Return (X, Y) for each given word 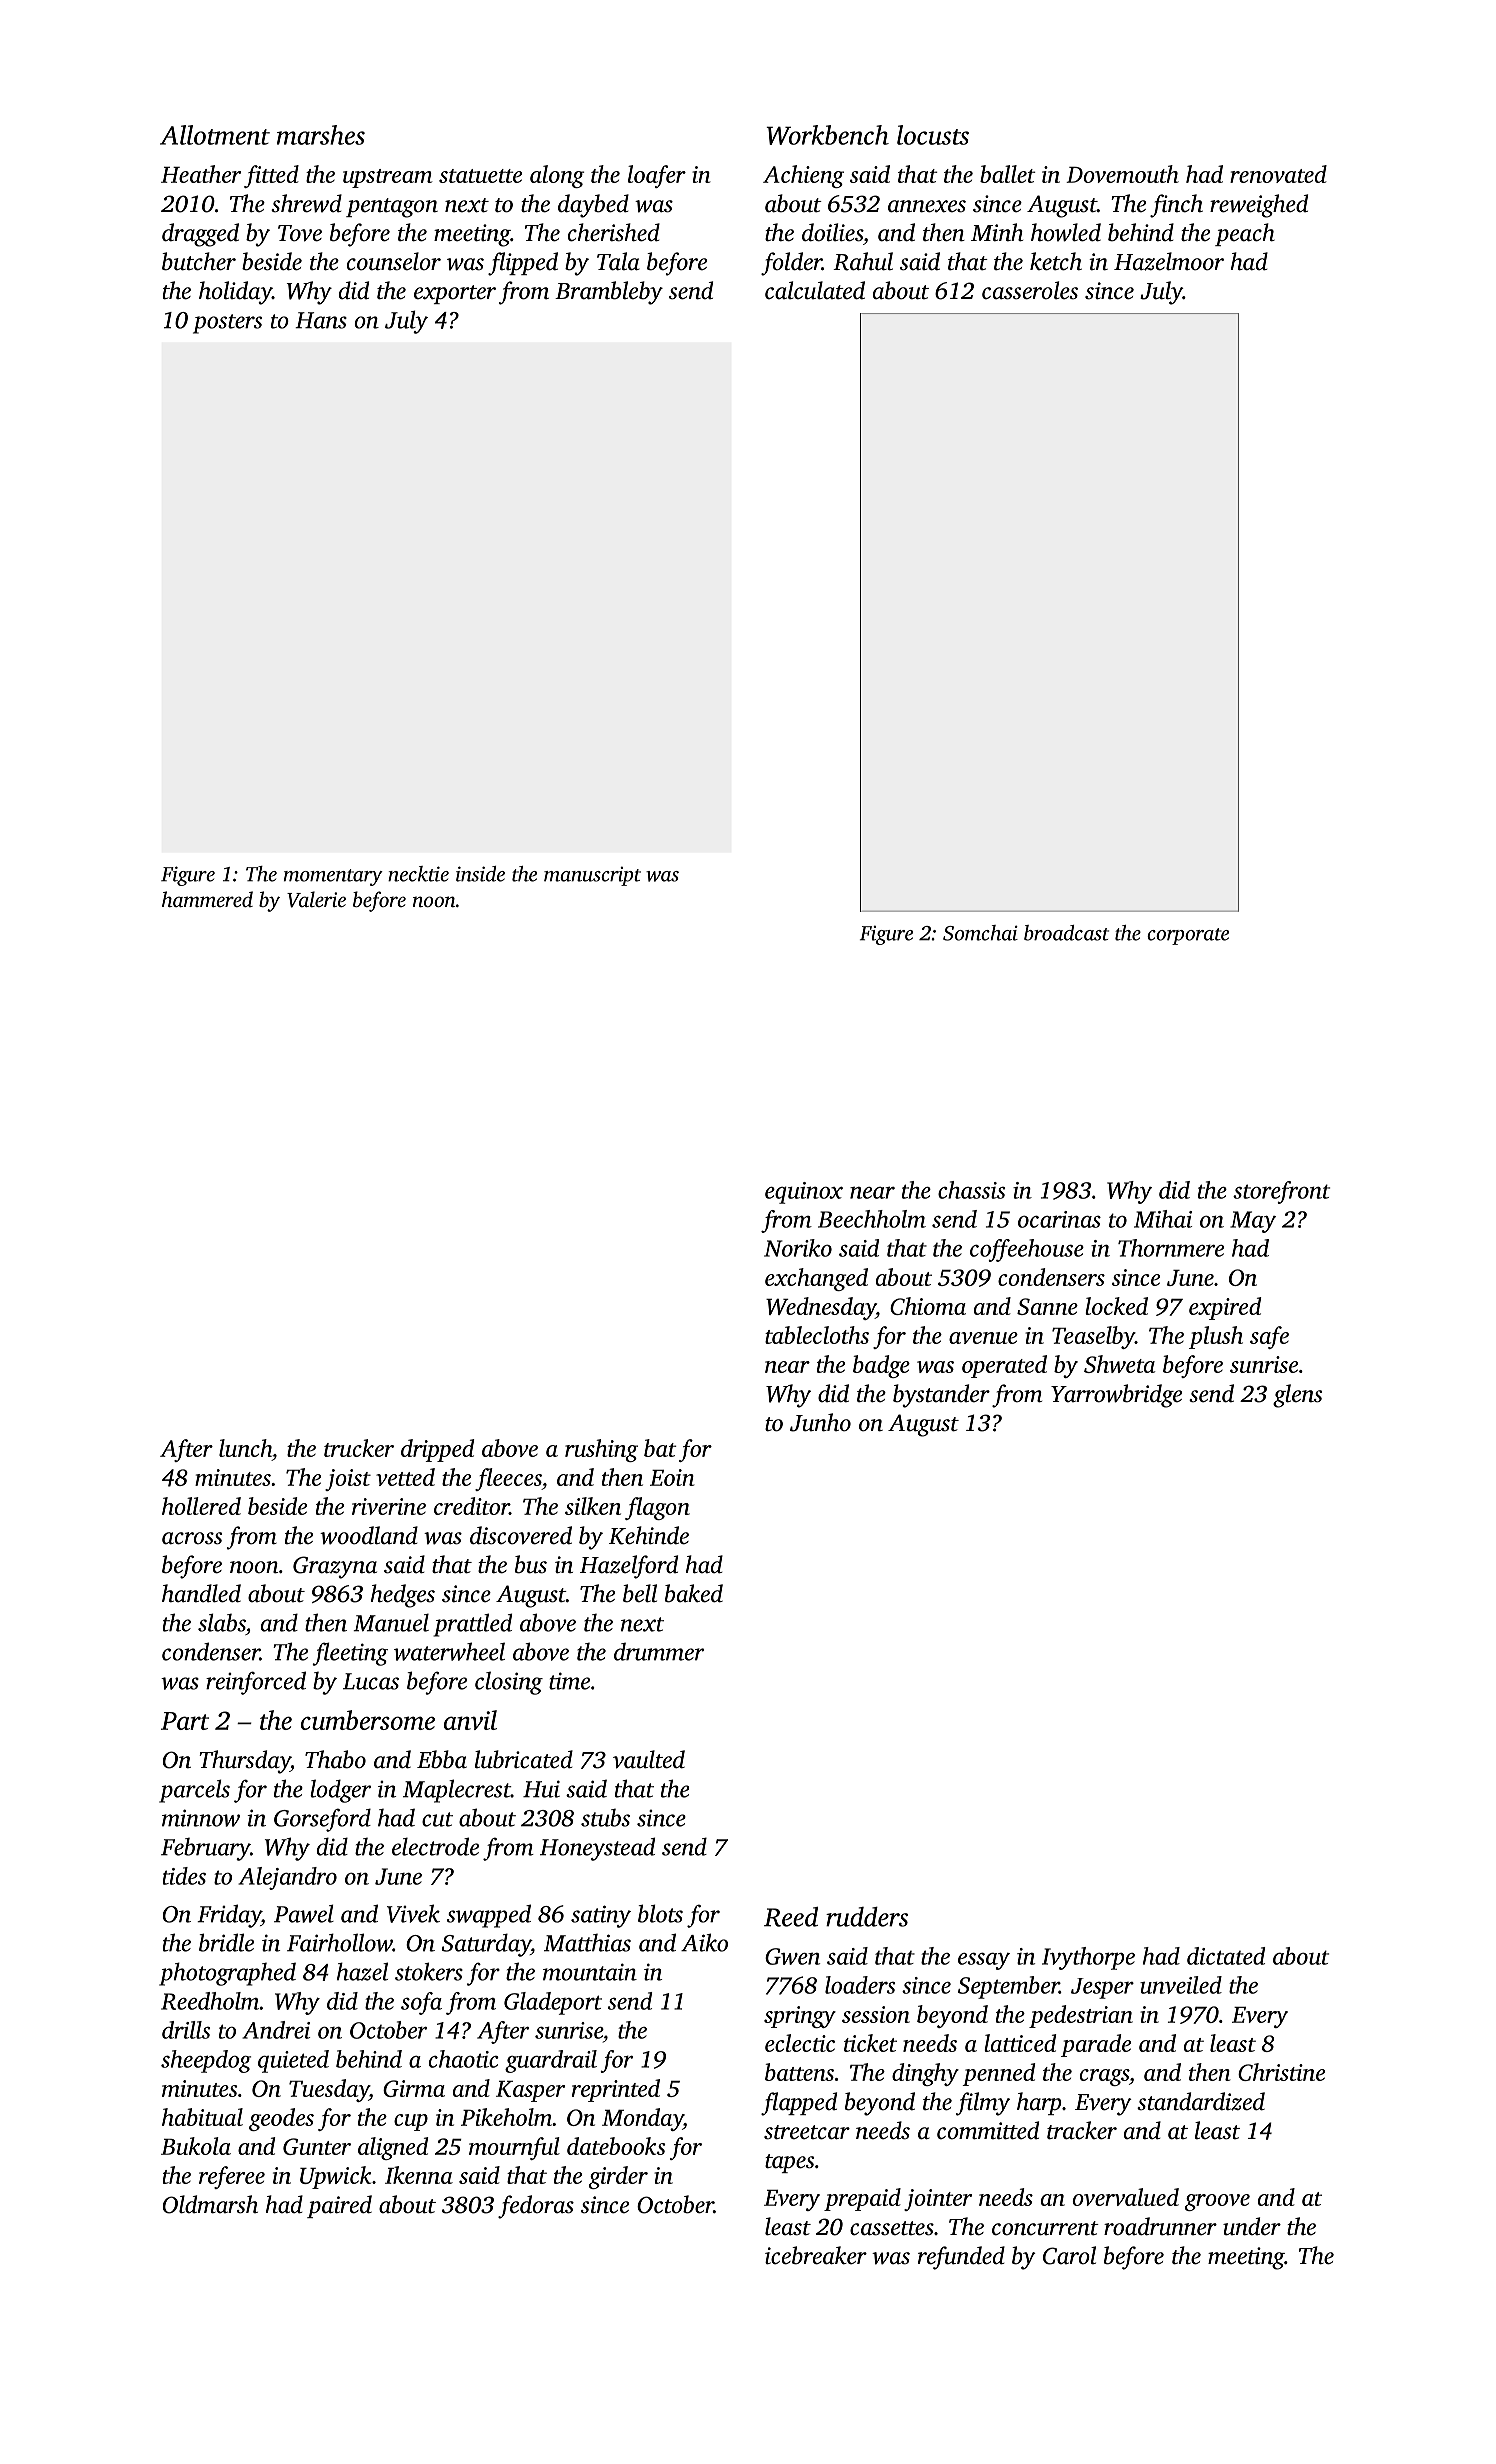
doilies (832, 232)
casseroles (1030, 290)
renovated (1278, 174)
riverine (389, 1506)
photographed (227, 1974)
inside (480, 874)
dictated (1226, 1956)
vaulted (649, 1759)
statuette (480, 176)
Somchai (980, 933)
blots (660, 1913)
